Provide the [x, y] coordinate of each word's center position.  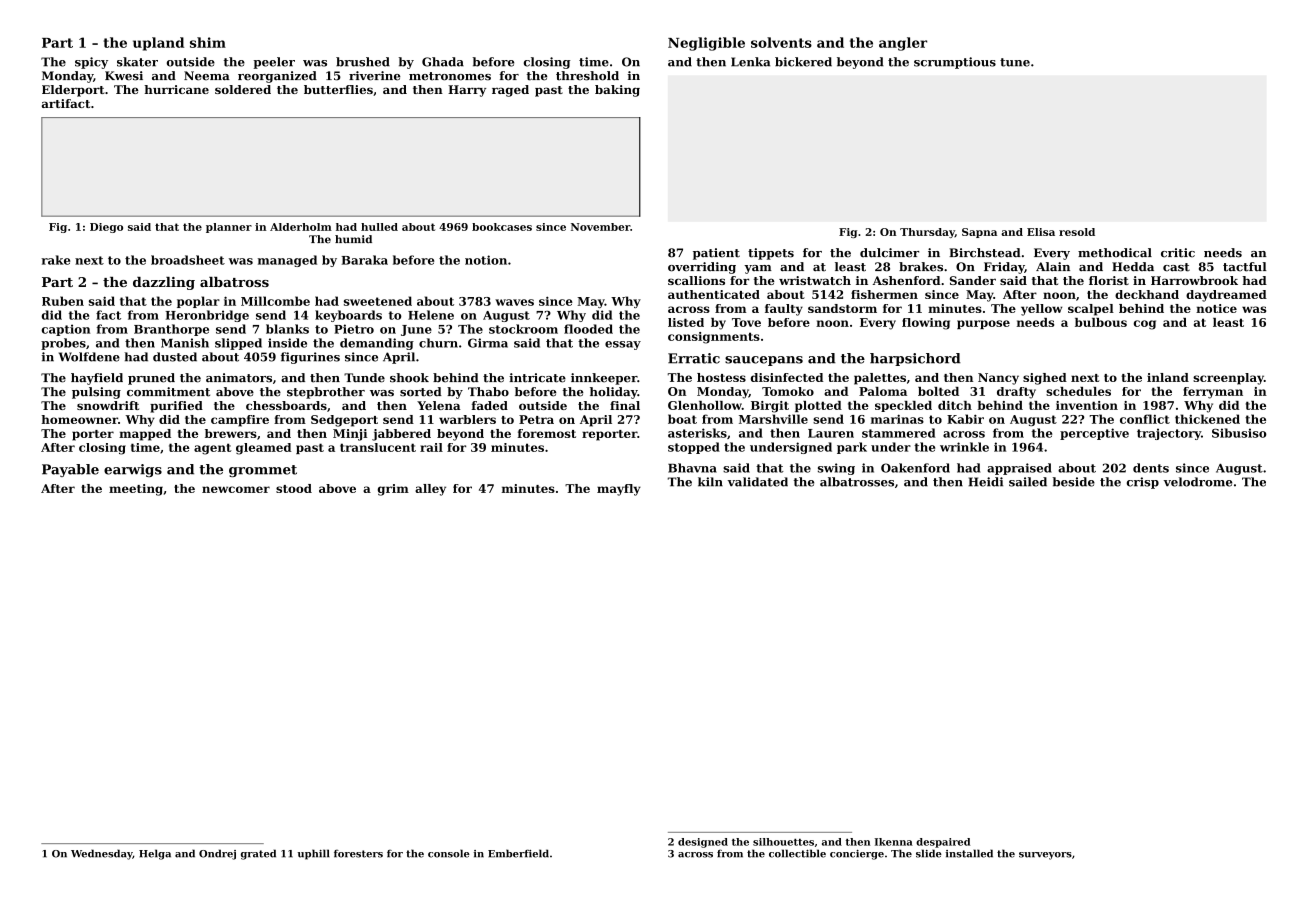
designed [703, 843]
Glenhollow [705, 405]
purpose [983, 324]
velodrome [1198, 482]
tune [1015, 62]
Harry [467, 91]
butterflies [338, 89]
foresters [358, 853]
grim [393, 490]
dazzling [164, 283]
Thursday [927, 233]
